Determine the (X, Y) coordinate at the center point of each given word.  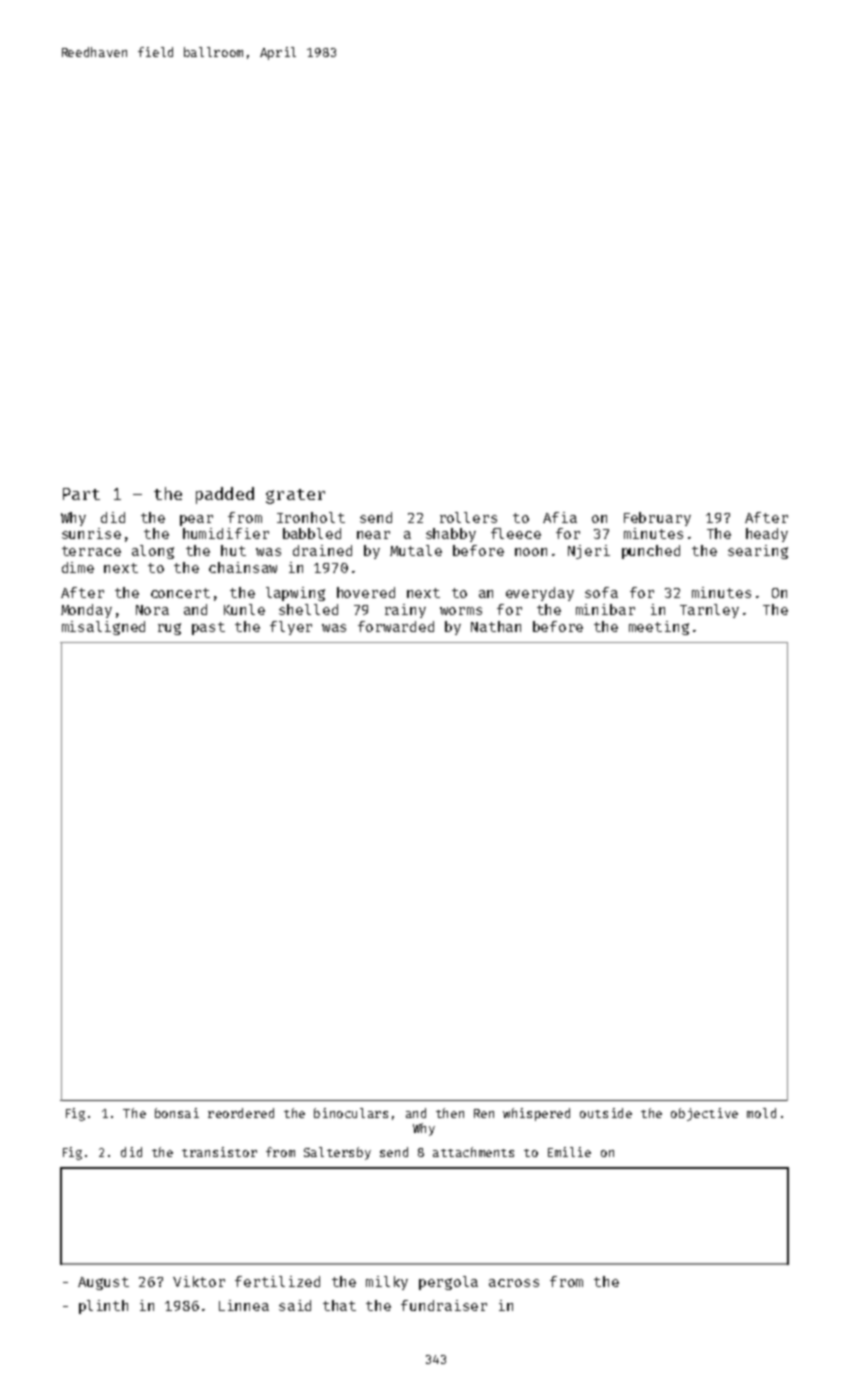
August (103, 1283)
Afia (560, 517)
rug (169, 629)
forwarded (396, 626)
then (450, 1113)
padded (225, 495)
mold (761, 1113)
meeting (659, 628)
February (657, 519)
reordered (241, 1113)
